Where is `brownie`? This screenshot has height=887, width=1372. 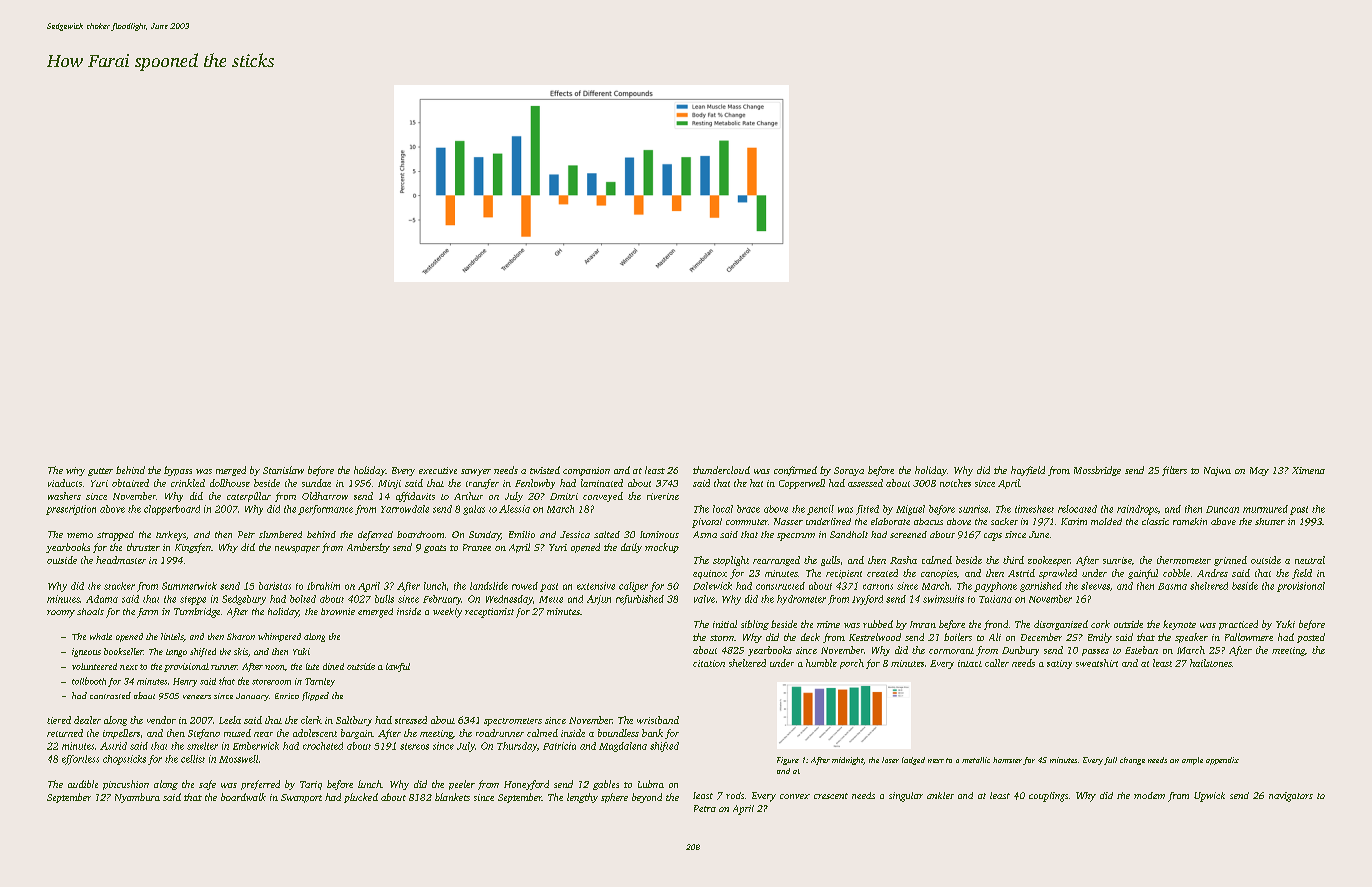 brownie is located at coordinates (338, 611).
